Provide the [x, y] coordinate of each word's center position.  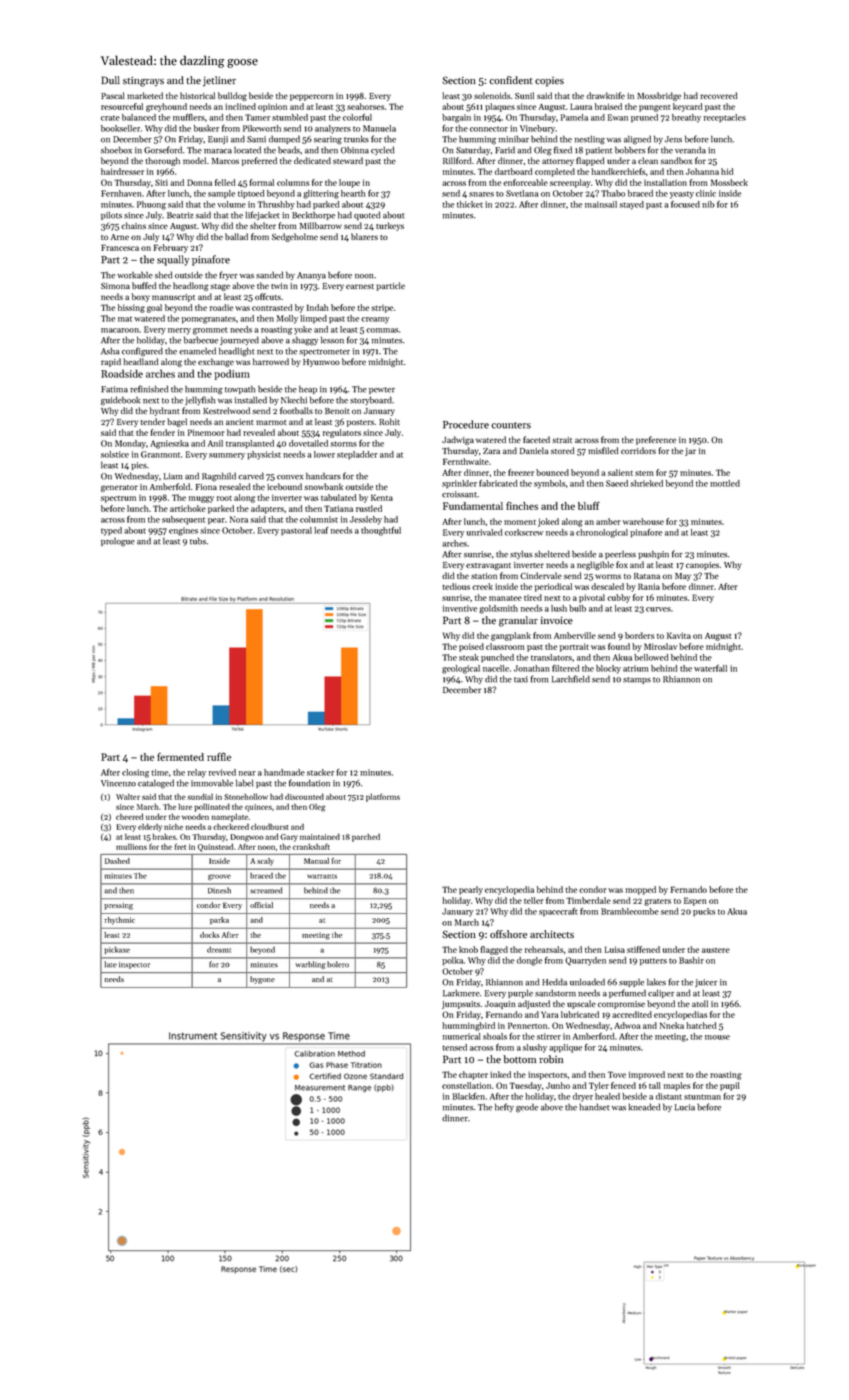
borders [639, 635]
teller [533, 900]
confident [511, 80]
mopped [641, 890]
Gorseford [163, 150]
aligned [637, 140]
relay [196, 773]
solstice [115, 454]
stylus [521, 555]
